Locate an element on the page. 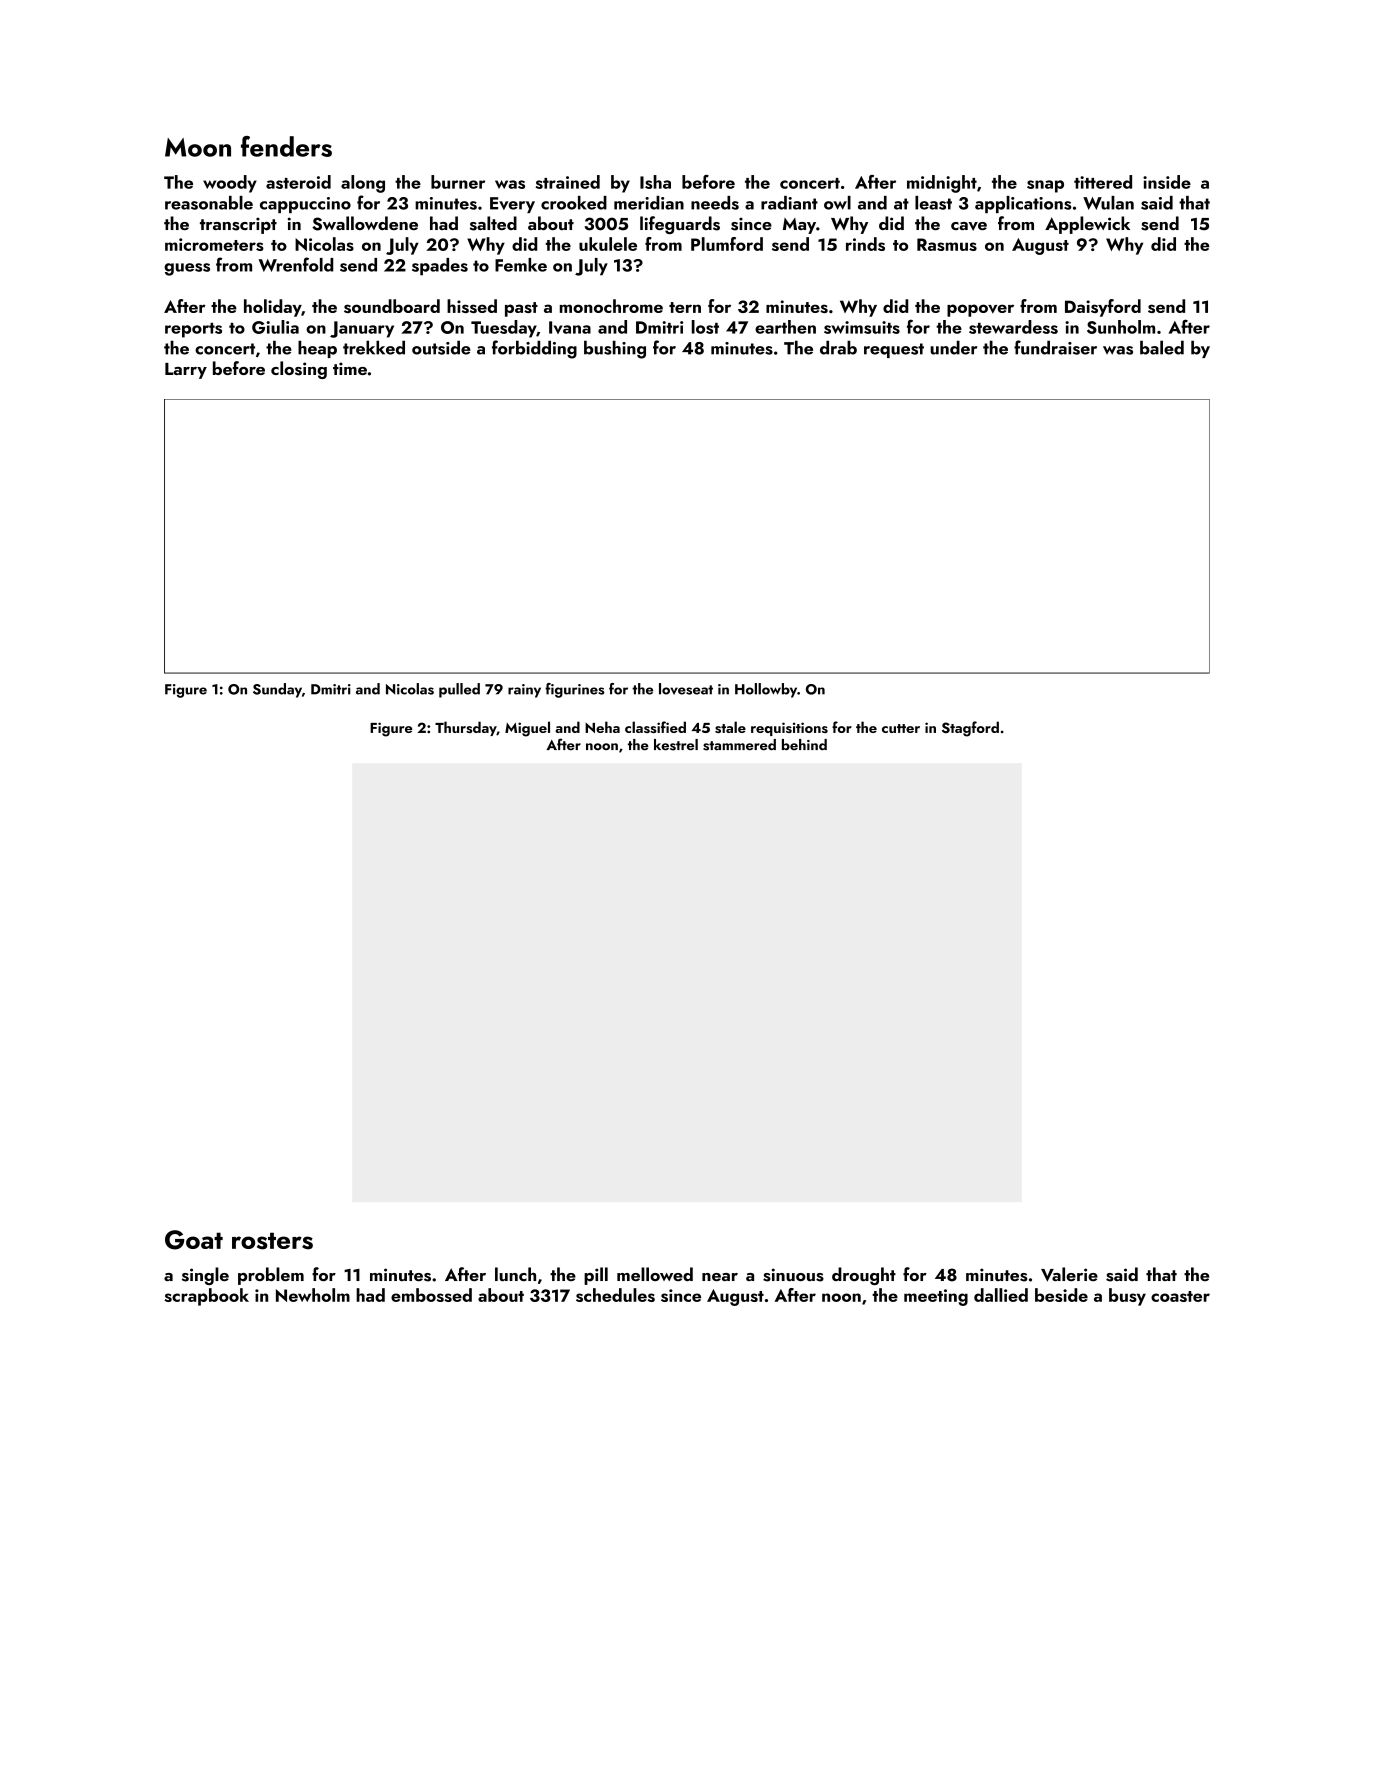  schedules is located at coordinates (615, 1295).
